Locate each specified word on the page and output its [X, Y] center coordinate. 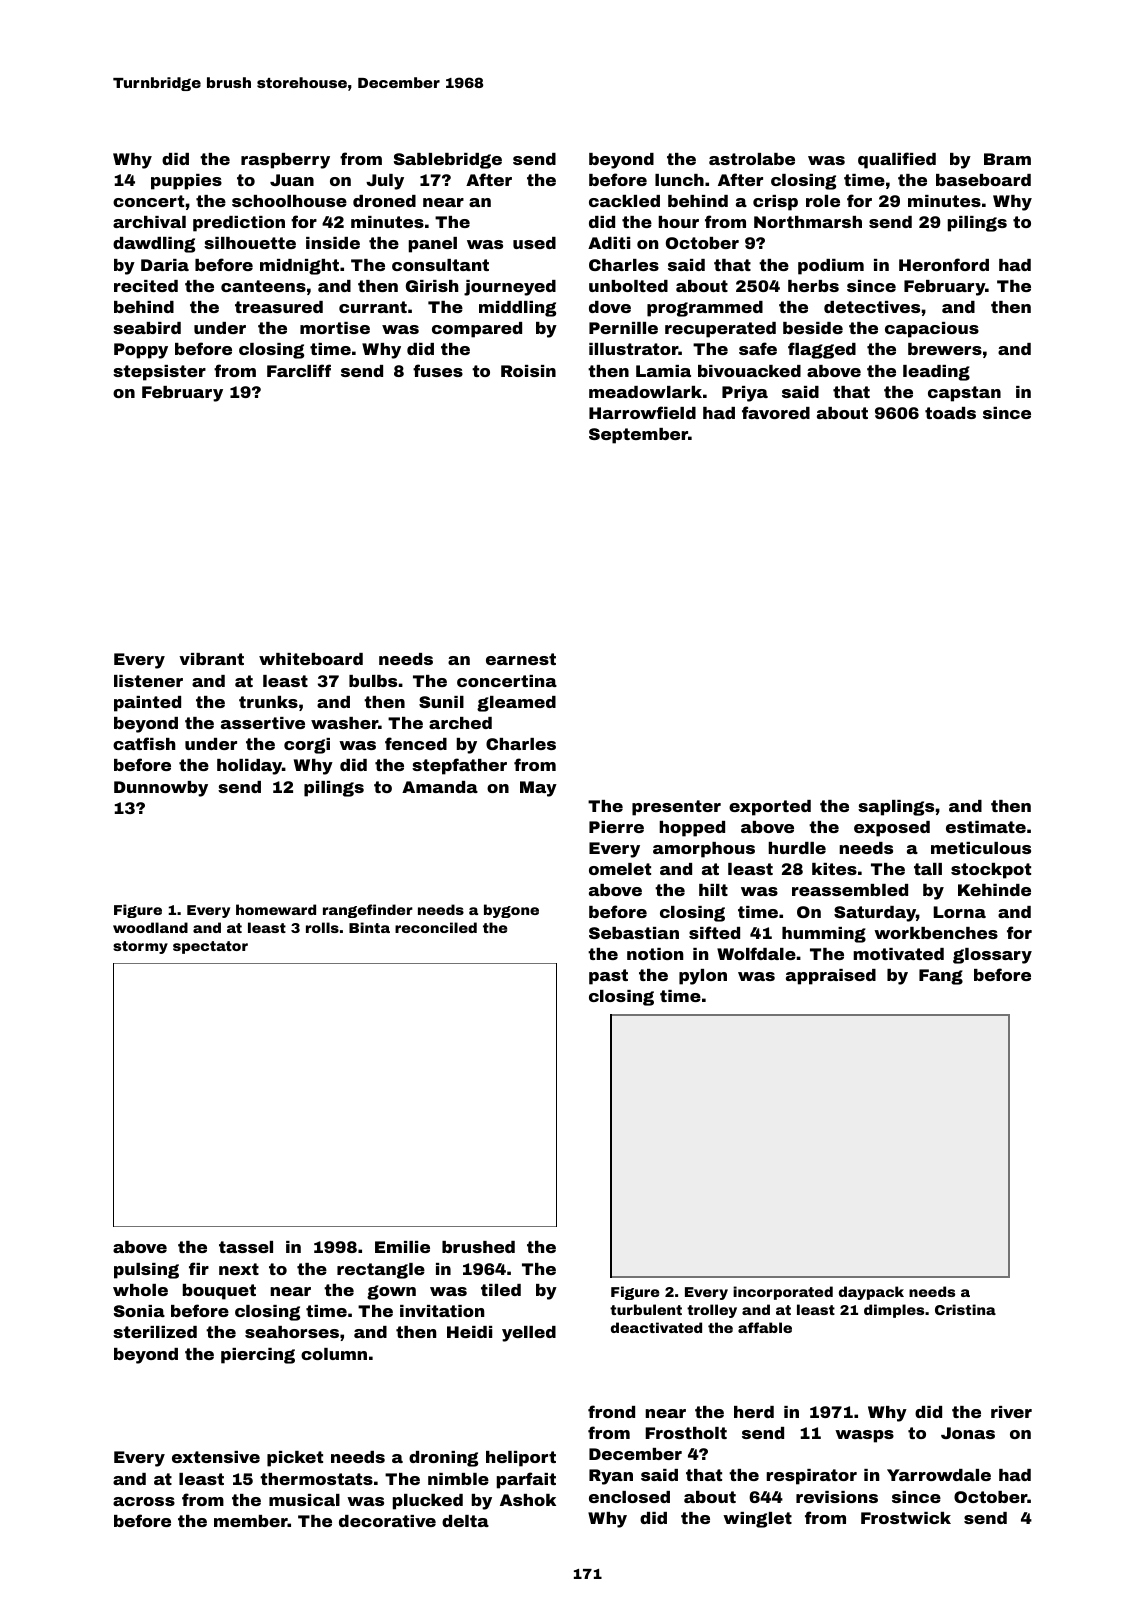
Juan [292, 180]
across [144, 1501]
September [638, 436]
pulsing [146, 1271]
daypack [871, 1293]
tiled [501, 1290]
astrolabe [752, 159]
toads [950, 413]
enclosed [629, 1497]
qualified [897, 160]
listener [148, 681]
